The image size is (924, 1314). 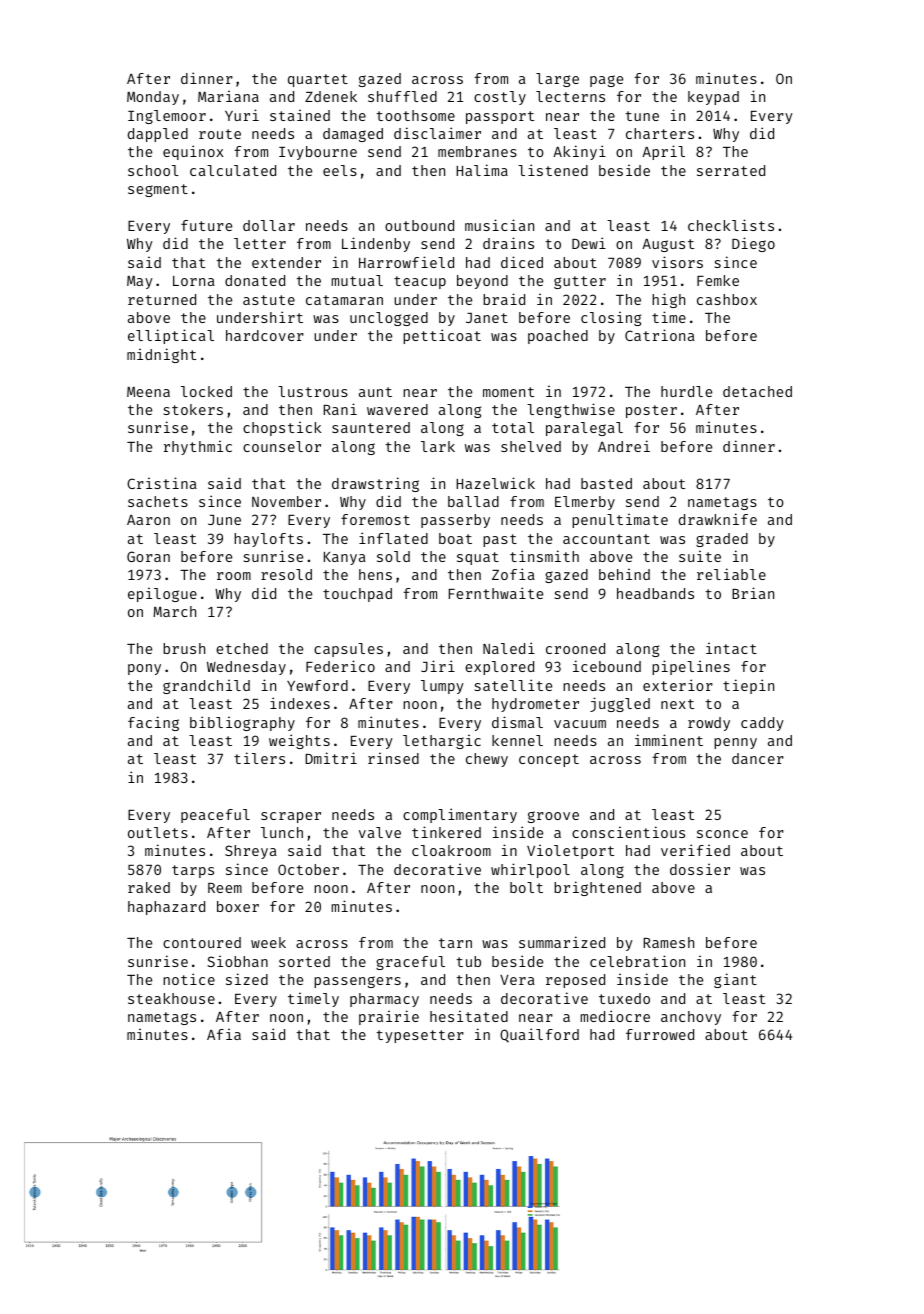 I want to click on large, so click(x=557, y=80).
